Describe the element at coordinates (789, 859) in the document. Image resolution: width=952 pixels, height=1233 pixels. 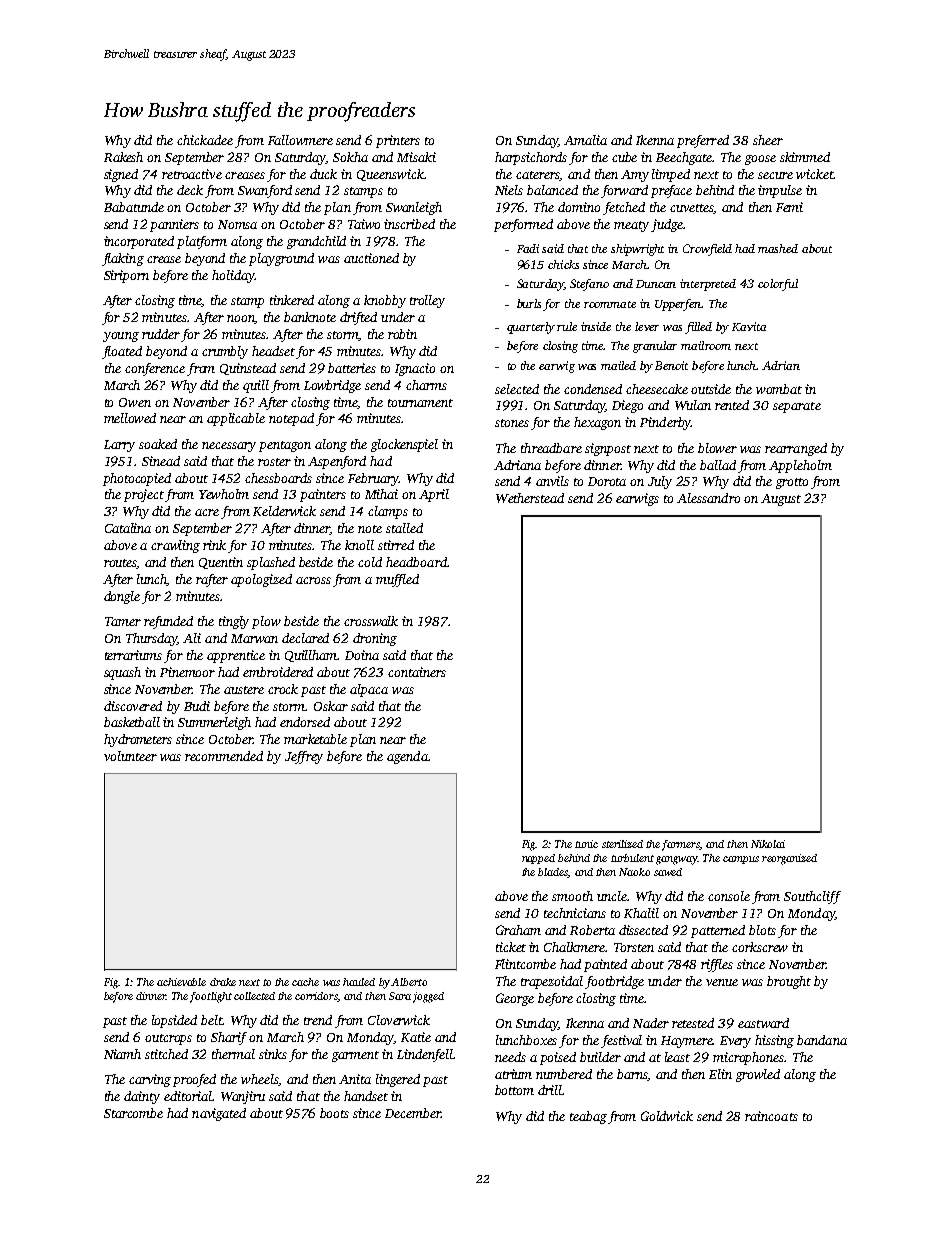
I see `reorganized` at that location.
